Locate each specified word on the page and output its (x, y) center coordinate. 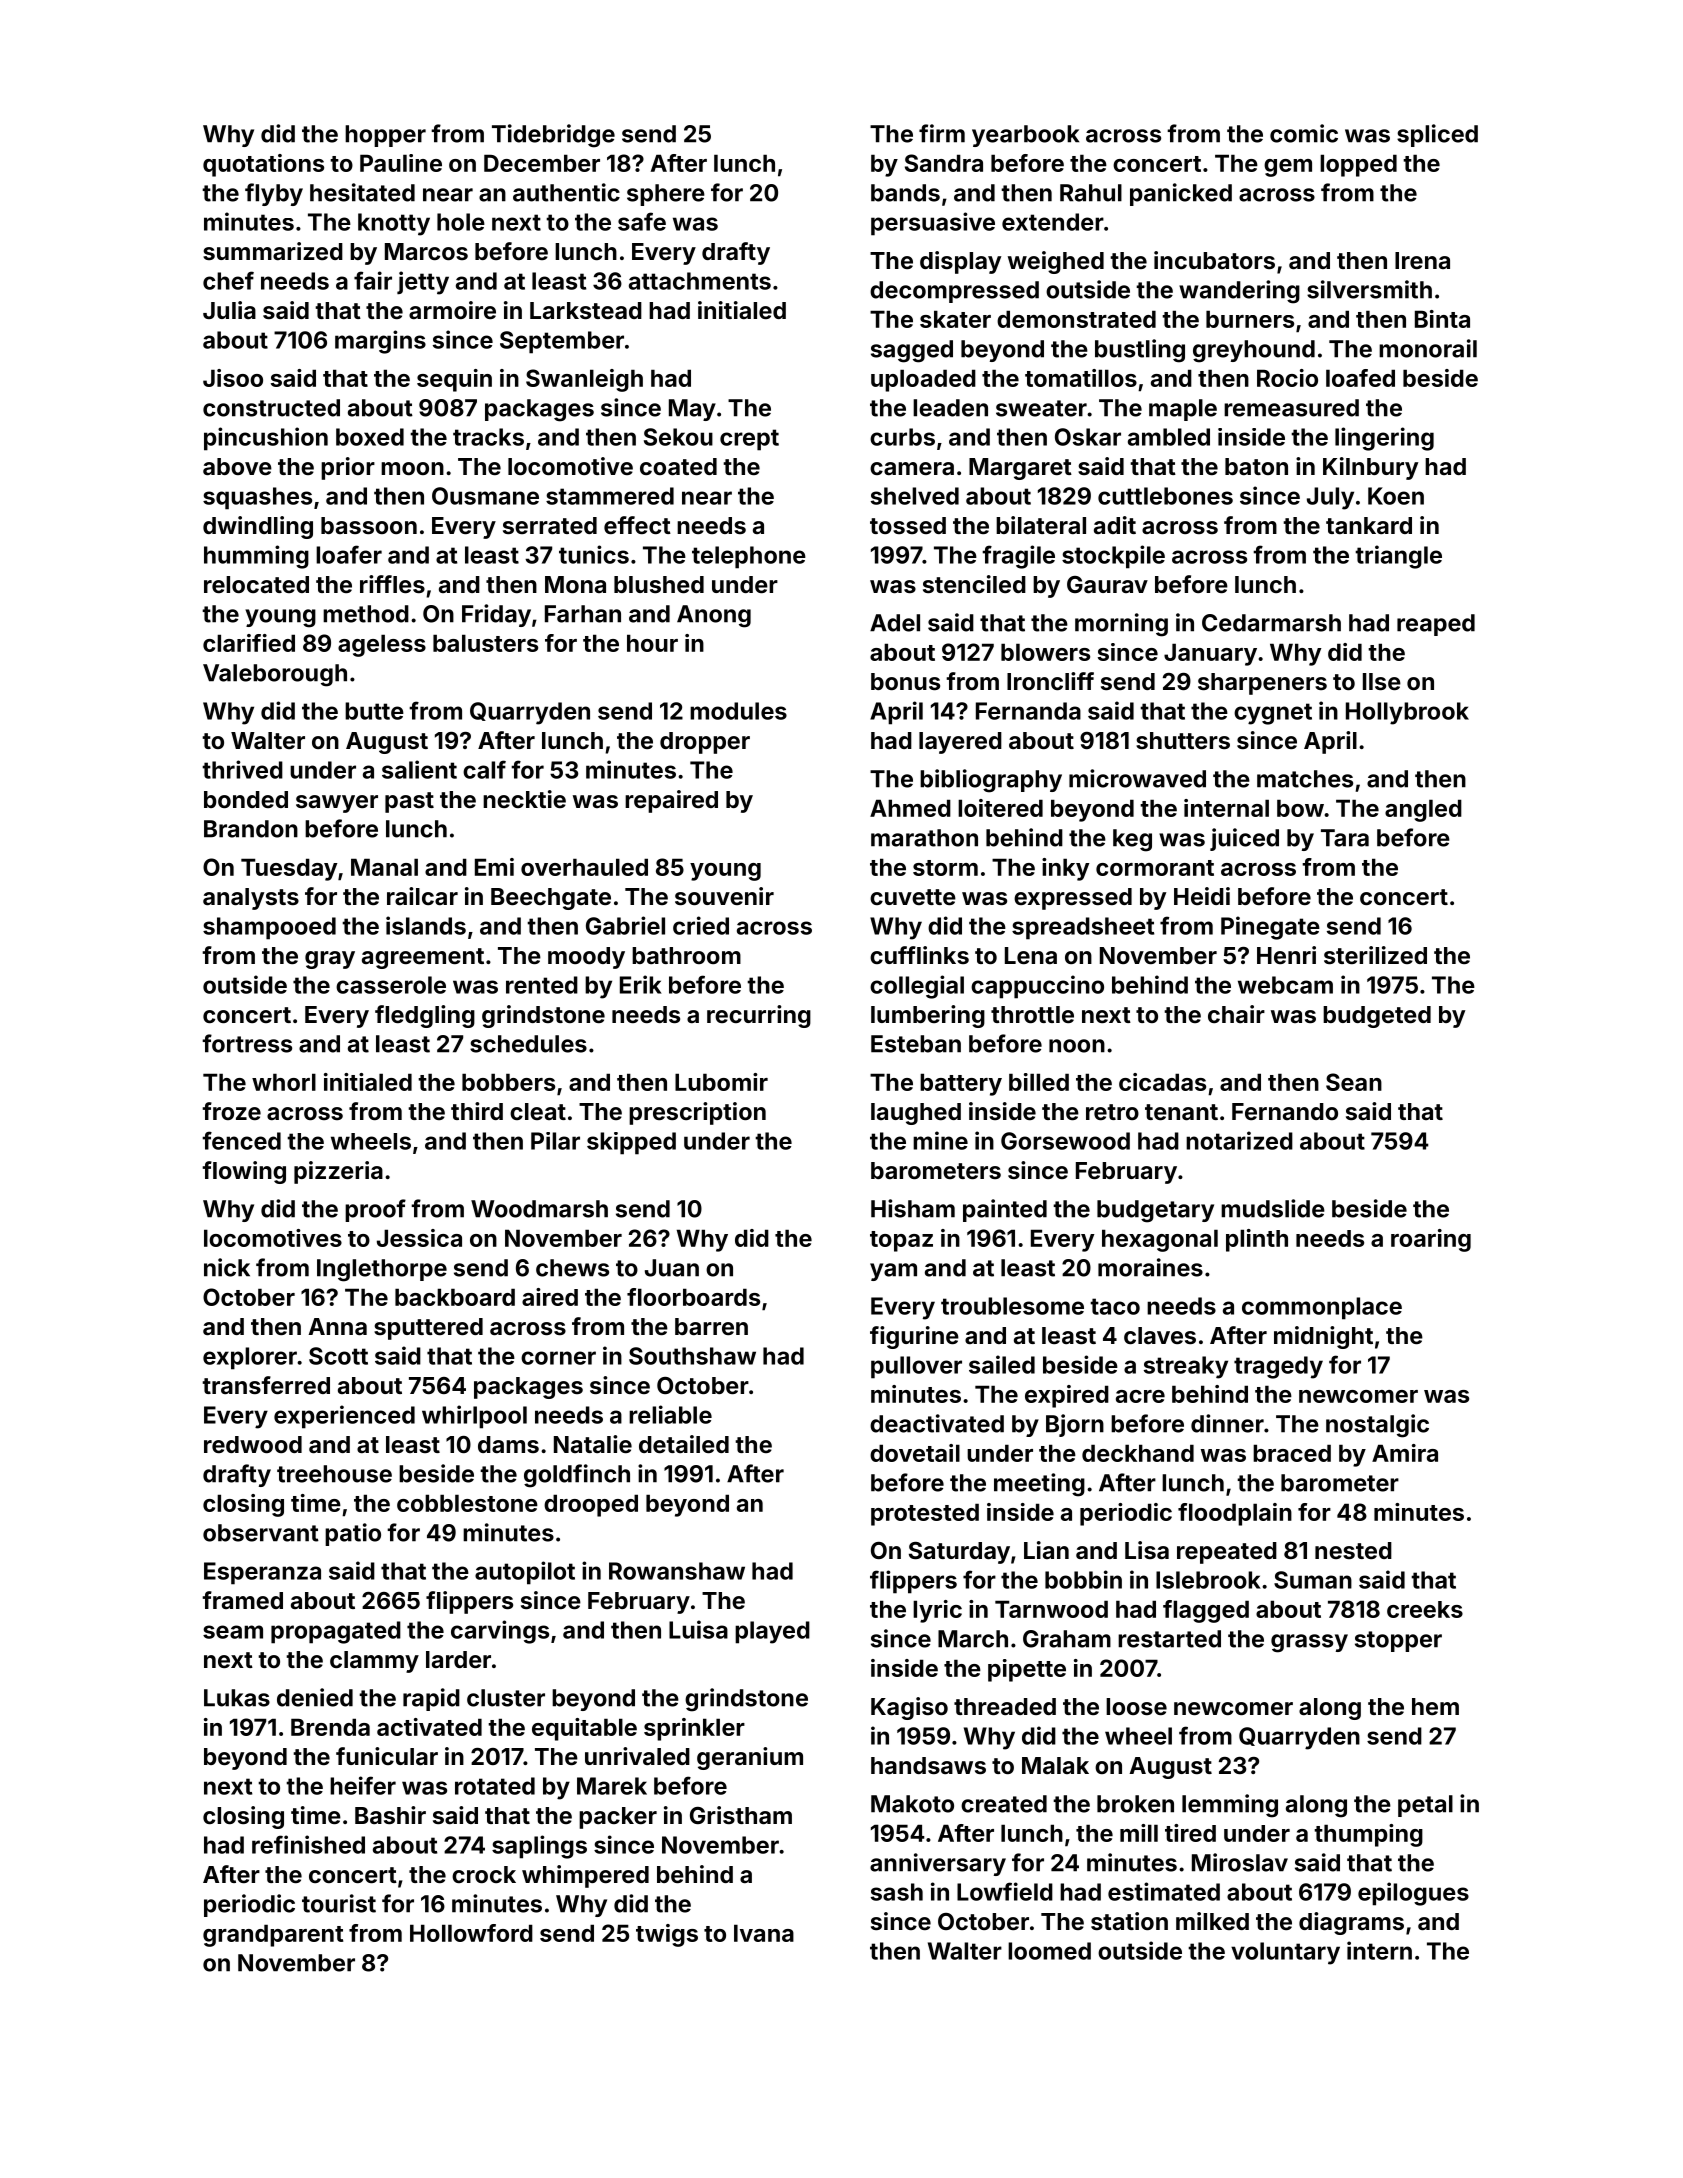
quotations (263, 165)
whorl (284, 1082)
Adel (895, 623)
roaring (1431, 1240)
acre (1140, 1396)
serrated (550, 525)
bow (1300, 808)
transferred (266, 1385)
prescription (697, 1113)
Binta (1442, 319)
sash (897, 1892)
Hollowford (471, 1933)
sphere (666, 195)
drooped (591, 1505)
